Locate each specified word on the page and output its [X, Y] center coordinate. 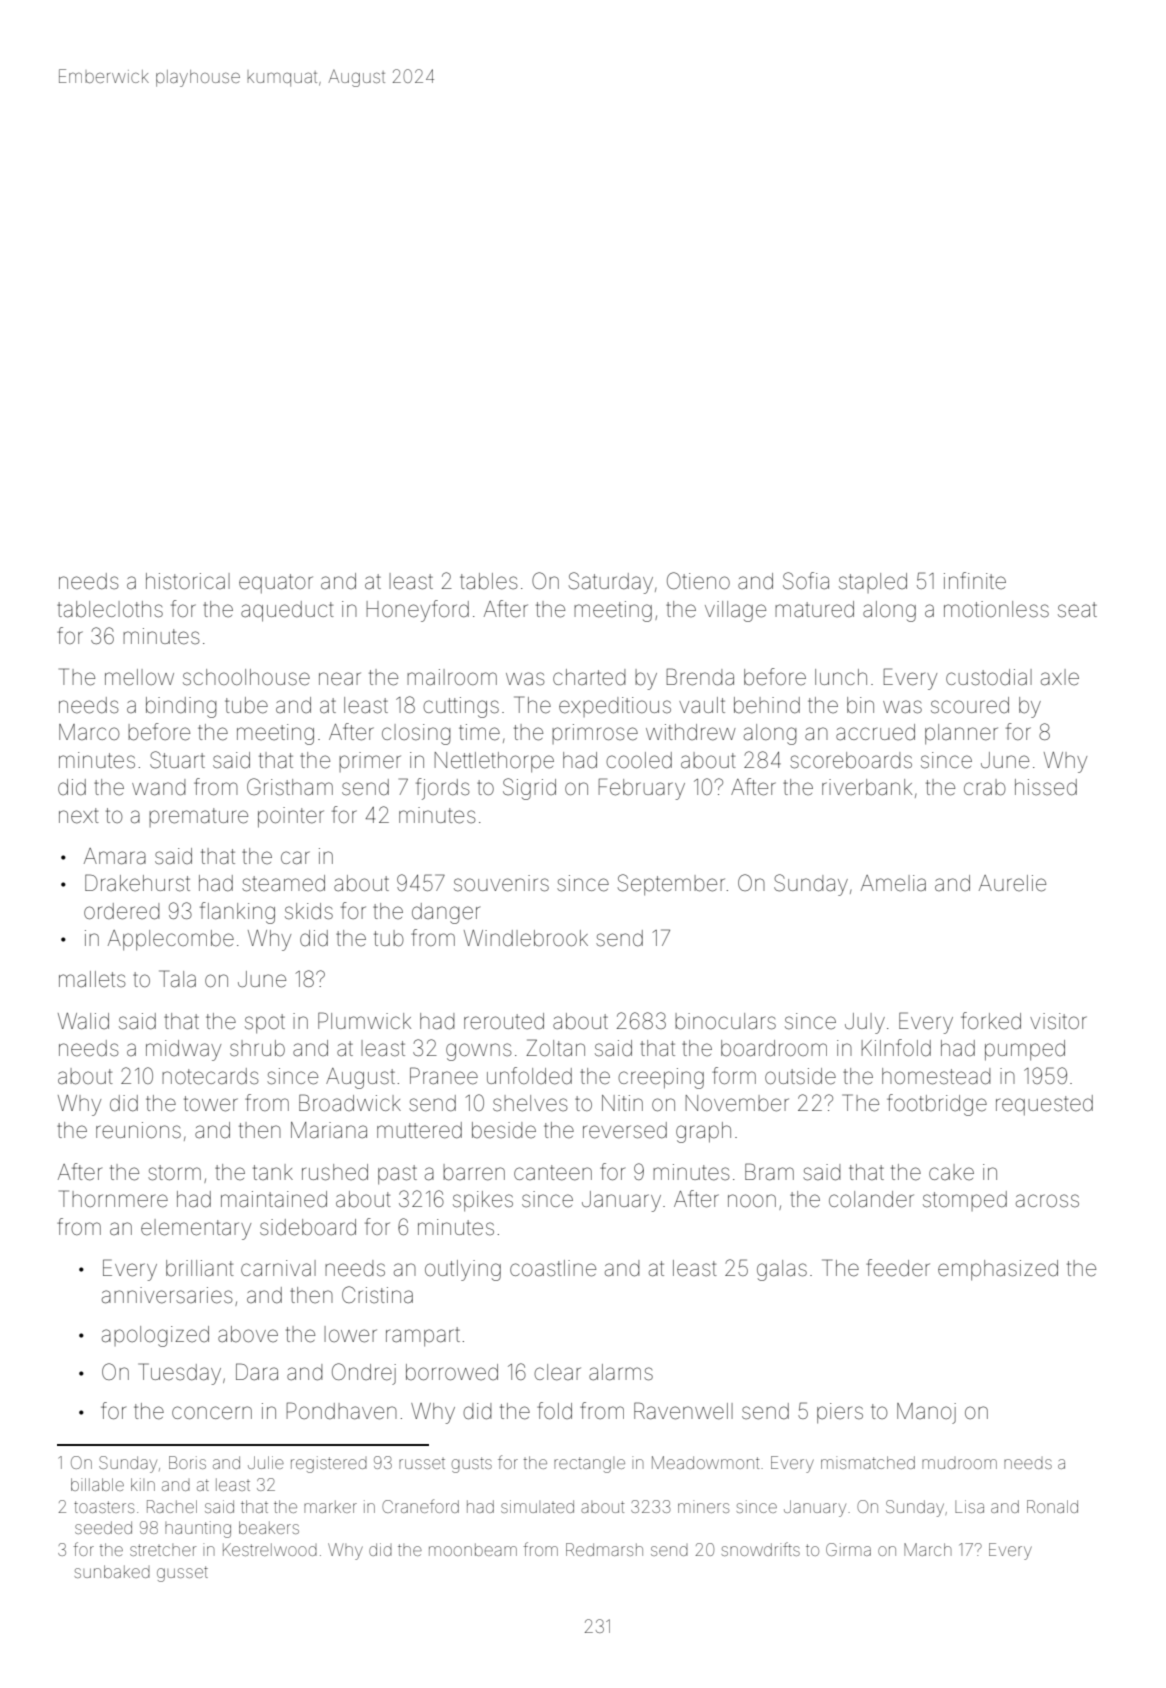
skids [309, 911]
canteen [553, 1173]
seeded [103, 1527]
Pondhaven [342, 1411]
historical [188, 581]
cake [951, 1172]
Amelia [893, 883]
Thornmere [113, 1199]
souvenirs [501, 883]
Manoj [926, 1413]
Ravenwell [683, 1411]
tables [488, 581]
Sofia [806, 581]
